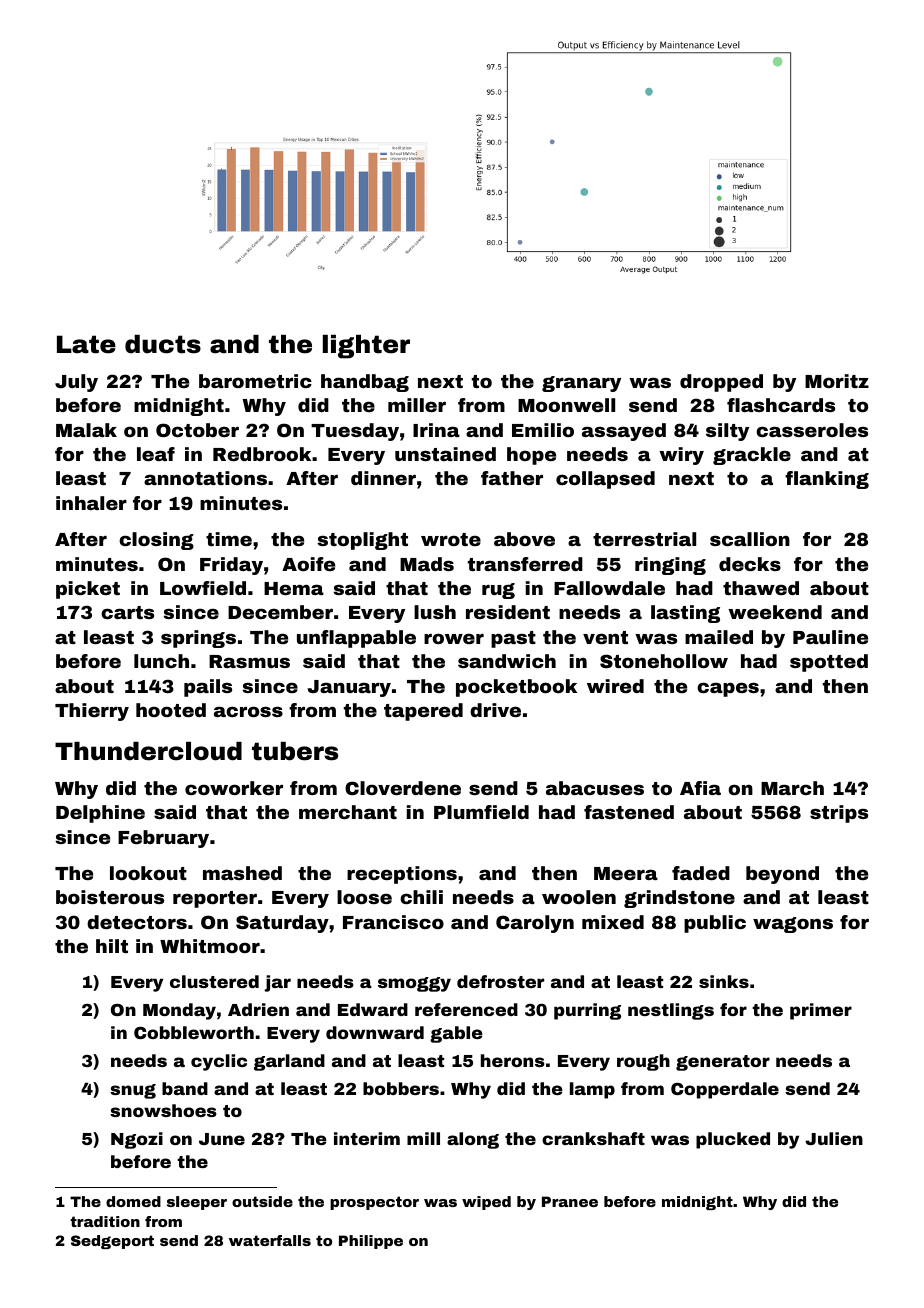 This screenshot has height=1308, width=924. I want to click on dropped, so click(721, 383).
